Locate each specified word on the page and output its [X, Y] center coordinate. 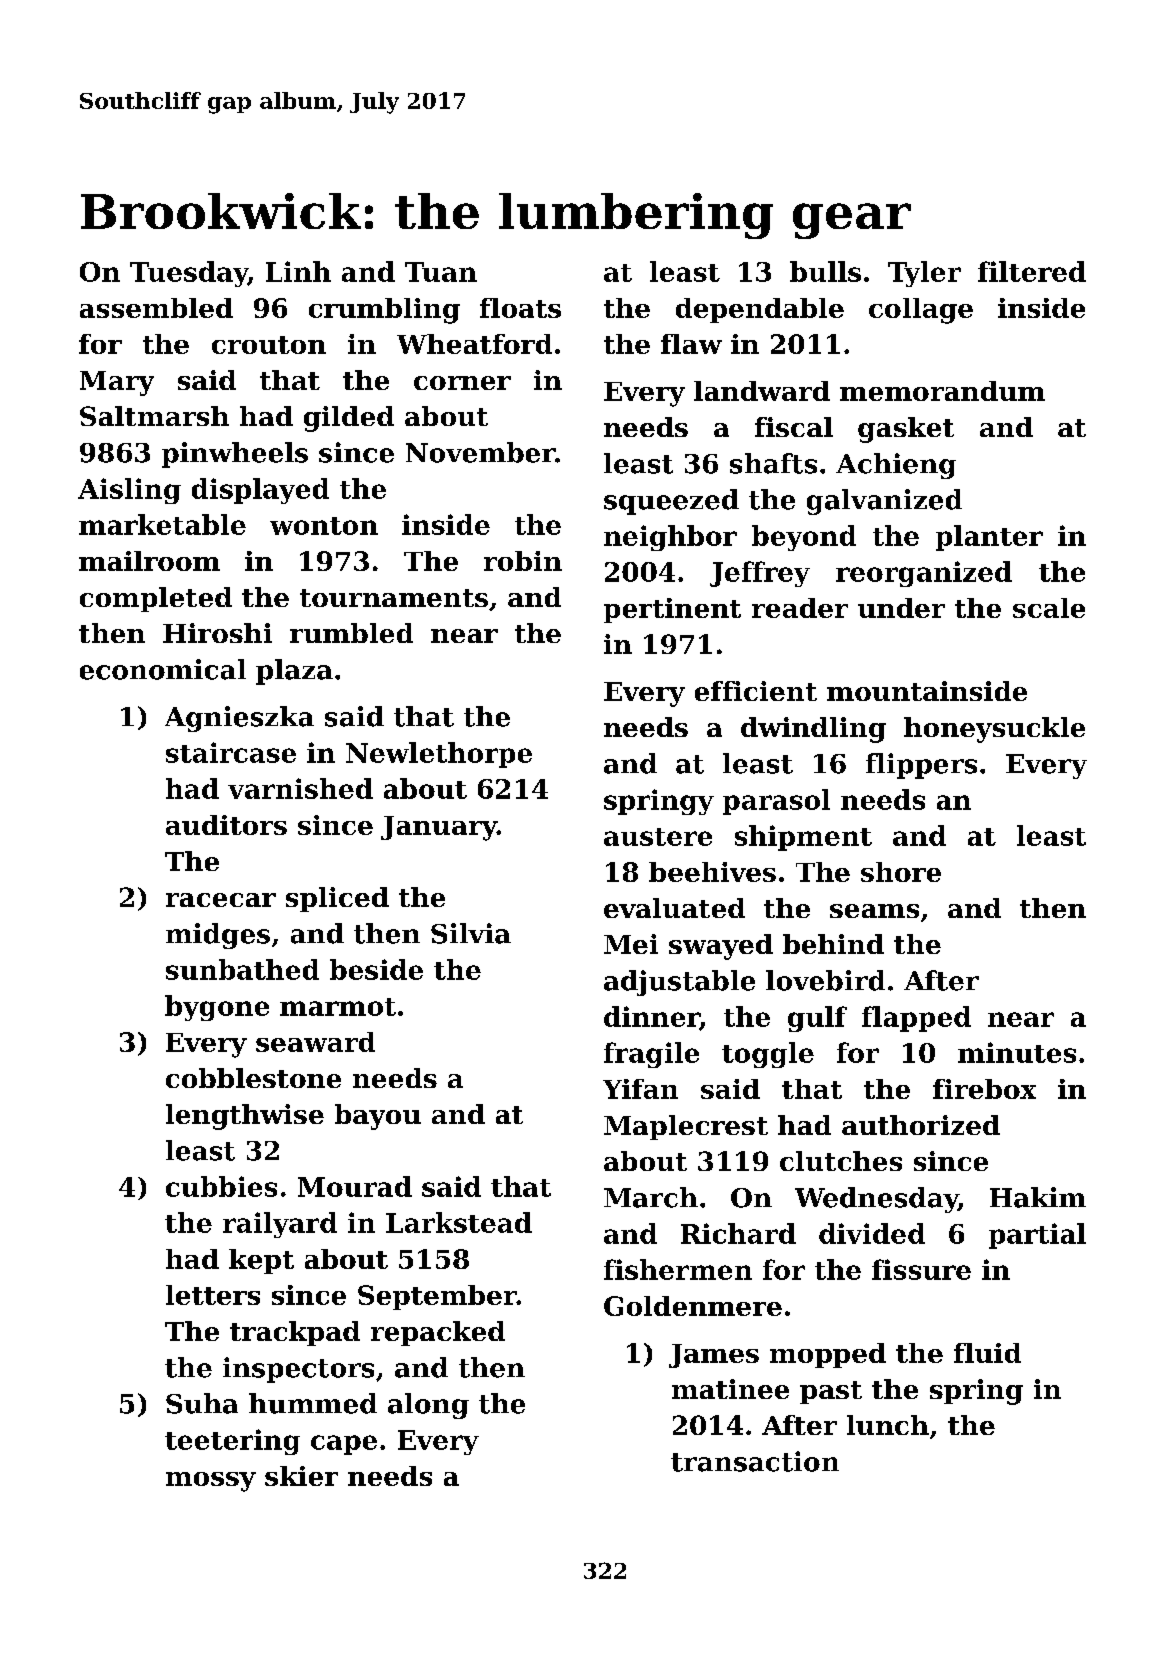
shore [901, 872]
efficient [756, 691]
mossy [211, 1482]
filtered [1032, 271]
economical [163, 669]
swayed [721, 947]
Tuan [441, 272]
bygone [217, 1008]
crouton [269, 345]
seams [874, 911]
